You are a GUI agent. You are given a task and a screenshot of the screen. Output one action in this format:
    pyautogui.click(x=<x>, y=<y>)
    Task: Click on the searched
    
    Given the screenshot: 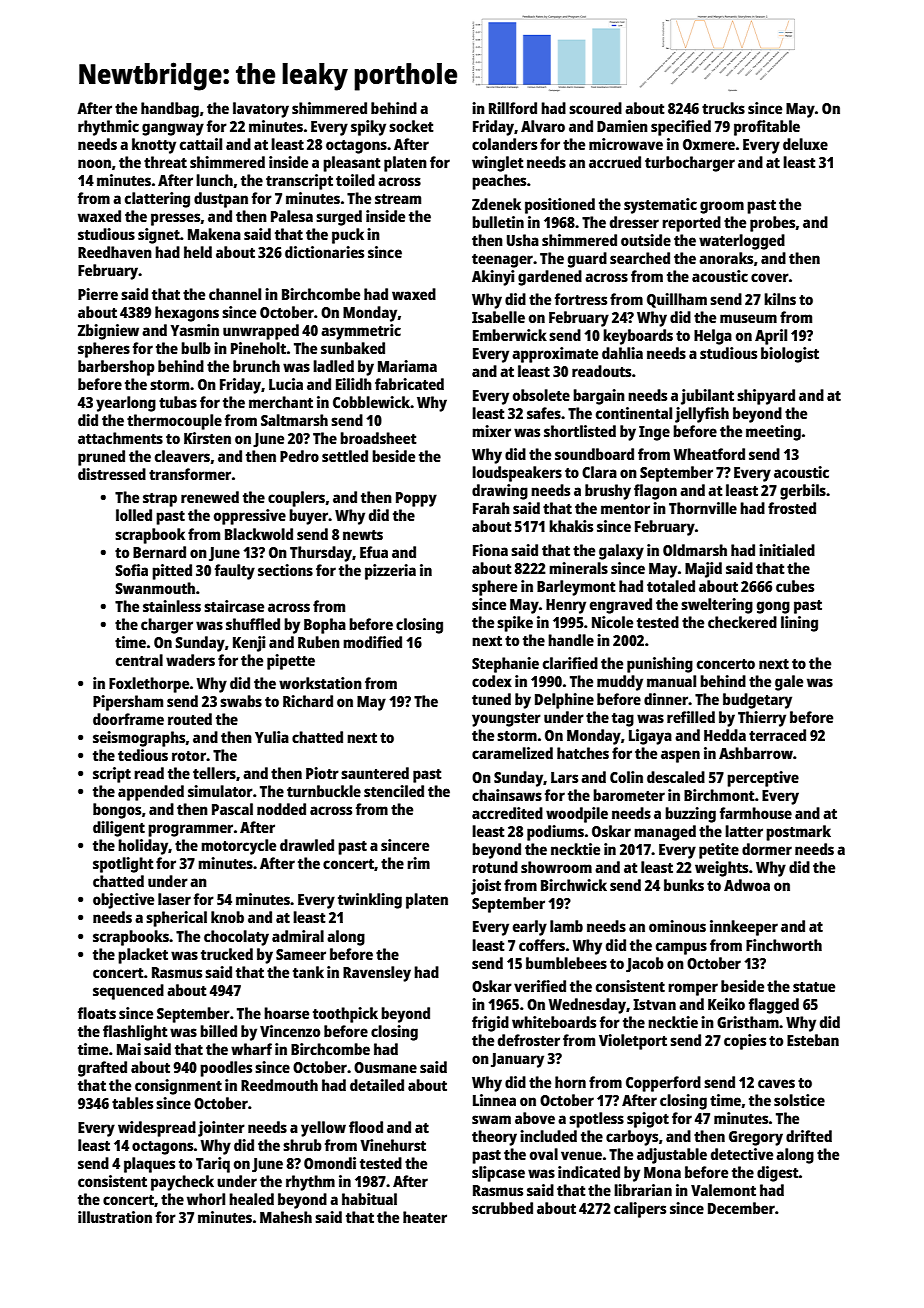 What is the action you would take?
    pyautogui.click(x=640, y=258)
